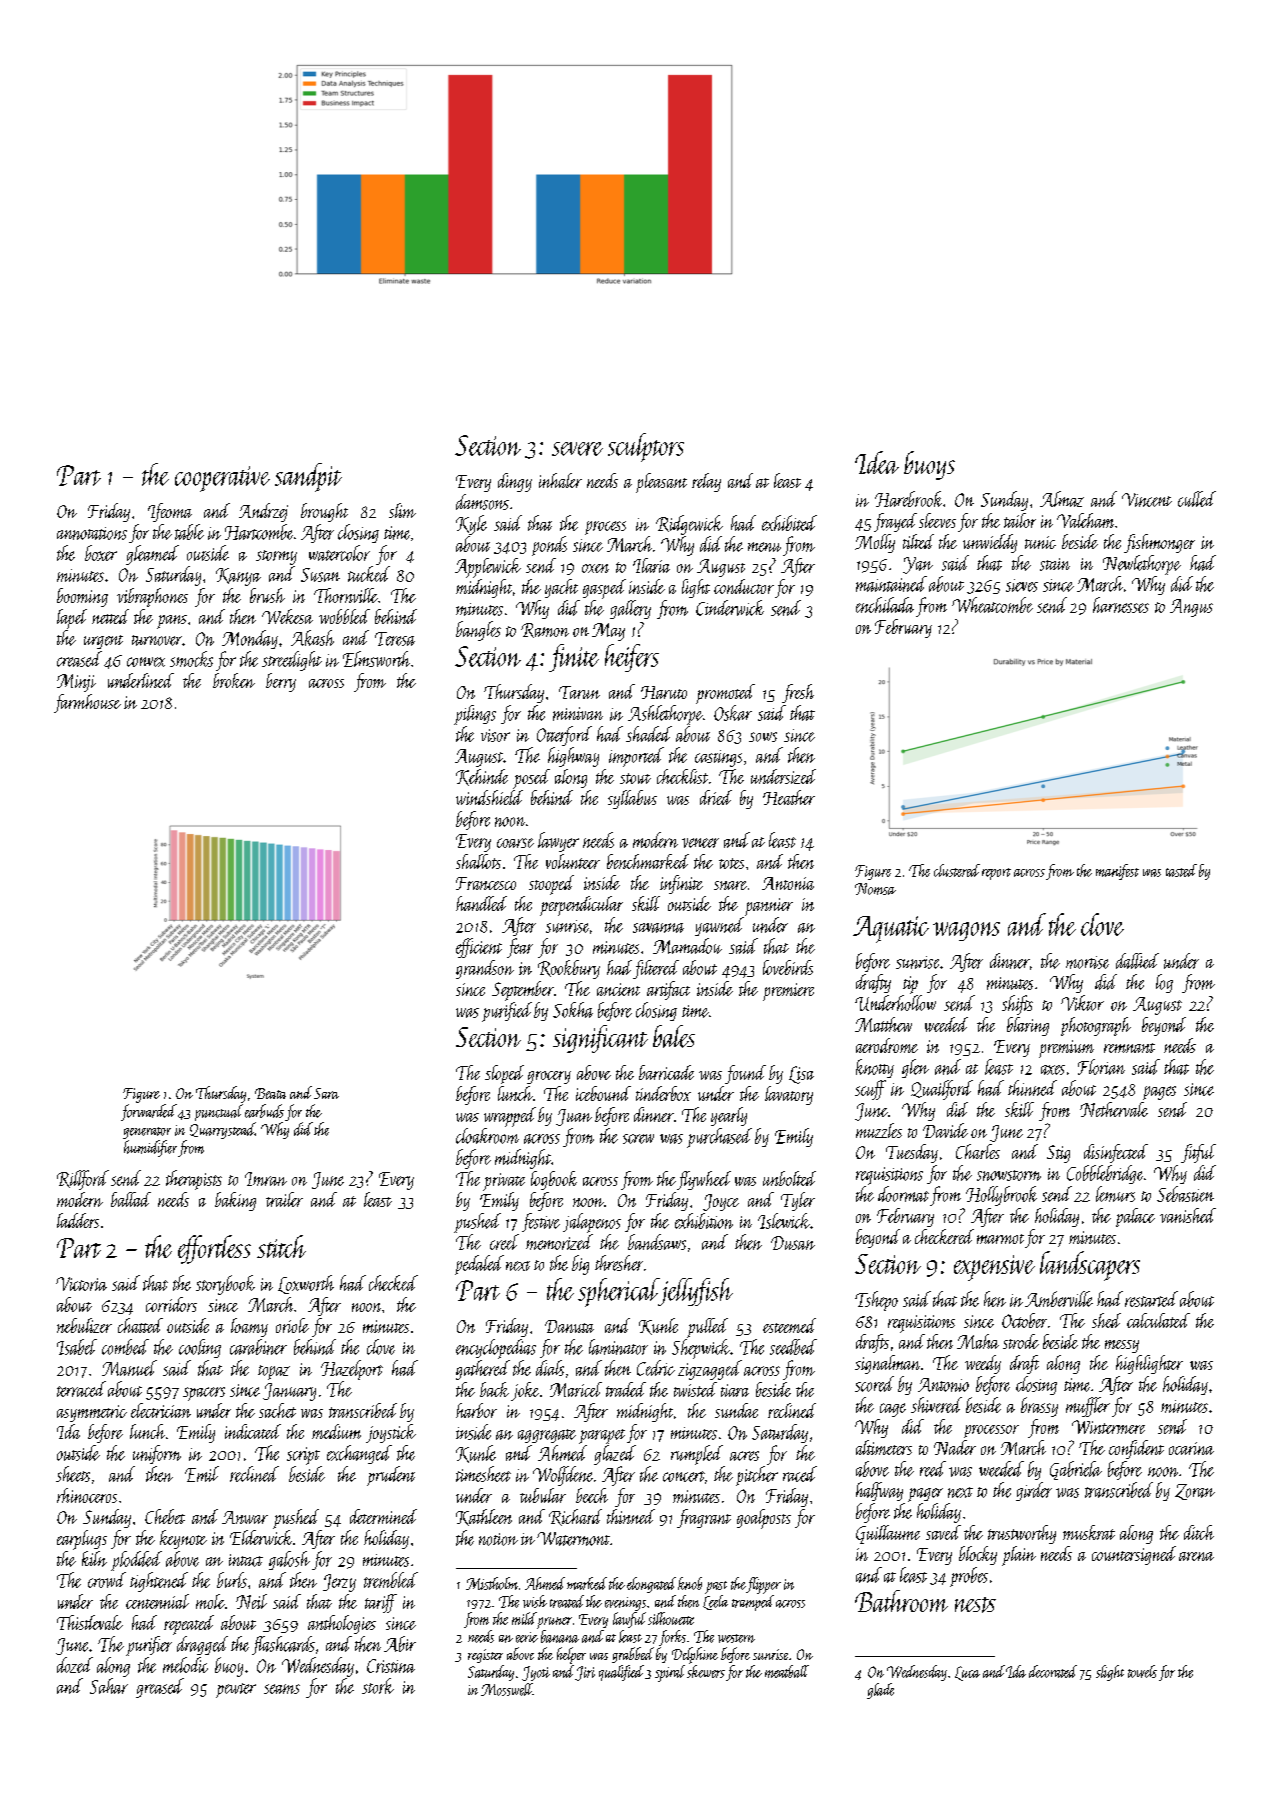 The width and height of the page is (1270, 1796). I want to click on Harebrook, so click(908, 499).
